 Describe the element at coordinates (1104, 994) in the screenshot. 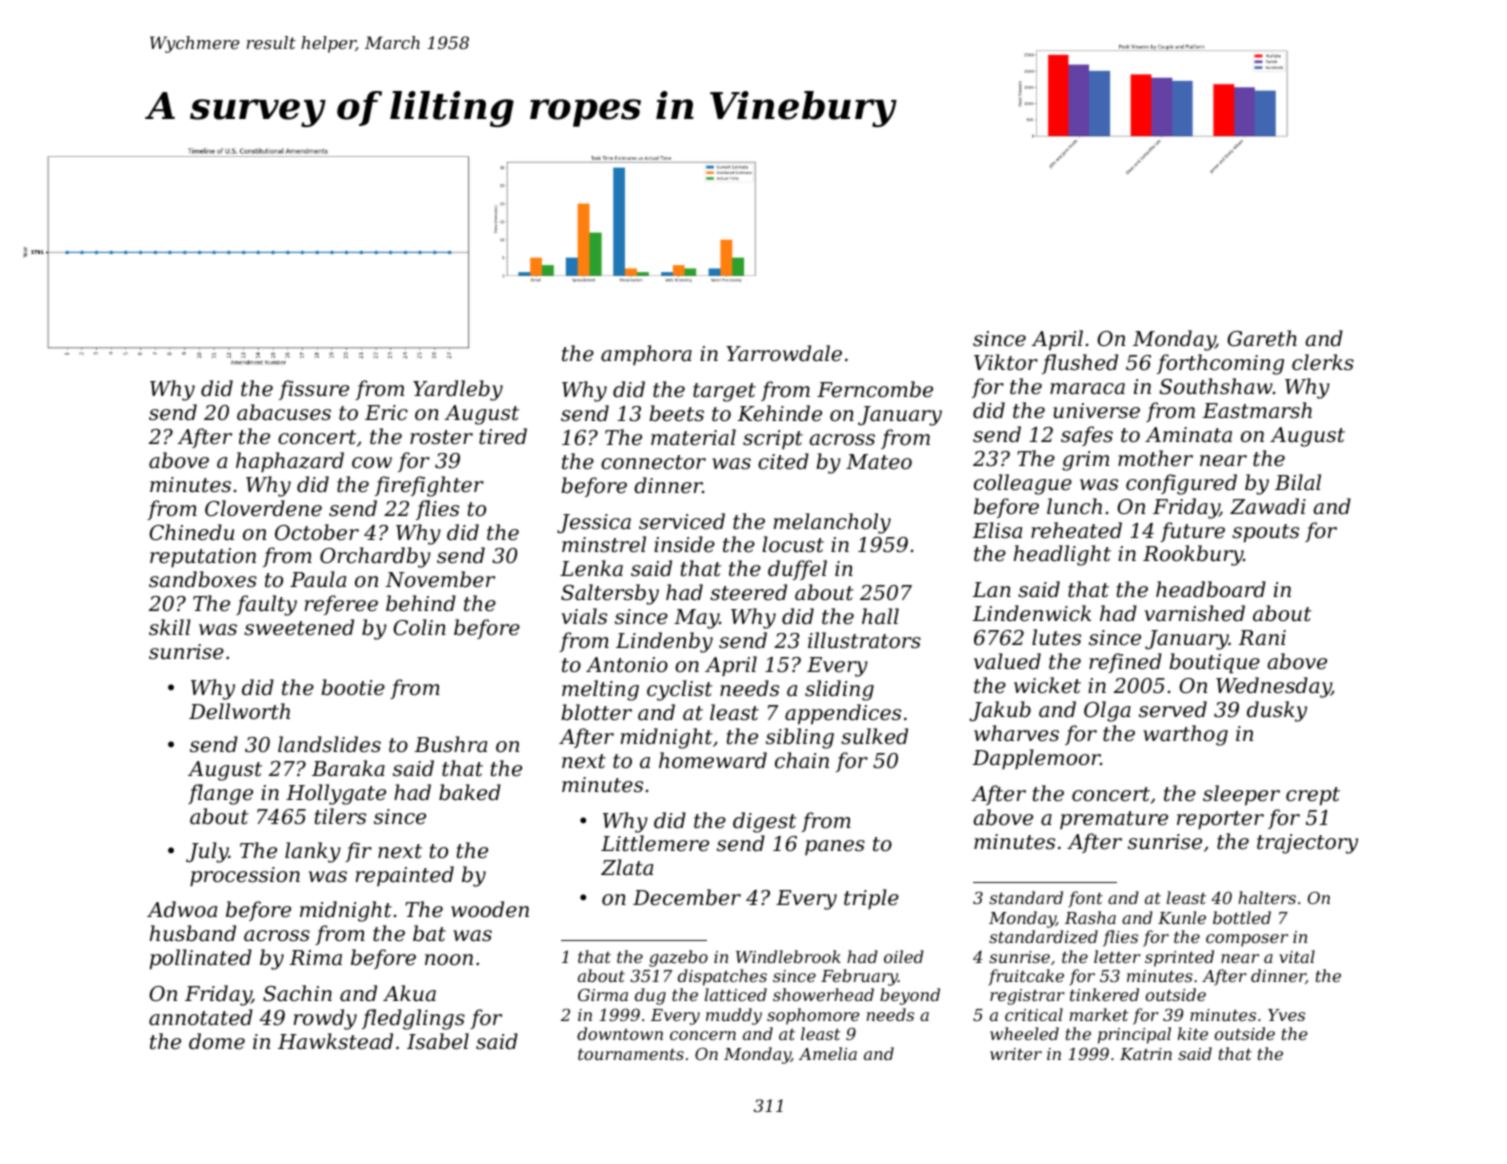

I see `tinkered` at that location.
